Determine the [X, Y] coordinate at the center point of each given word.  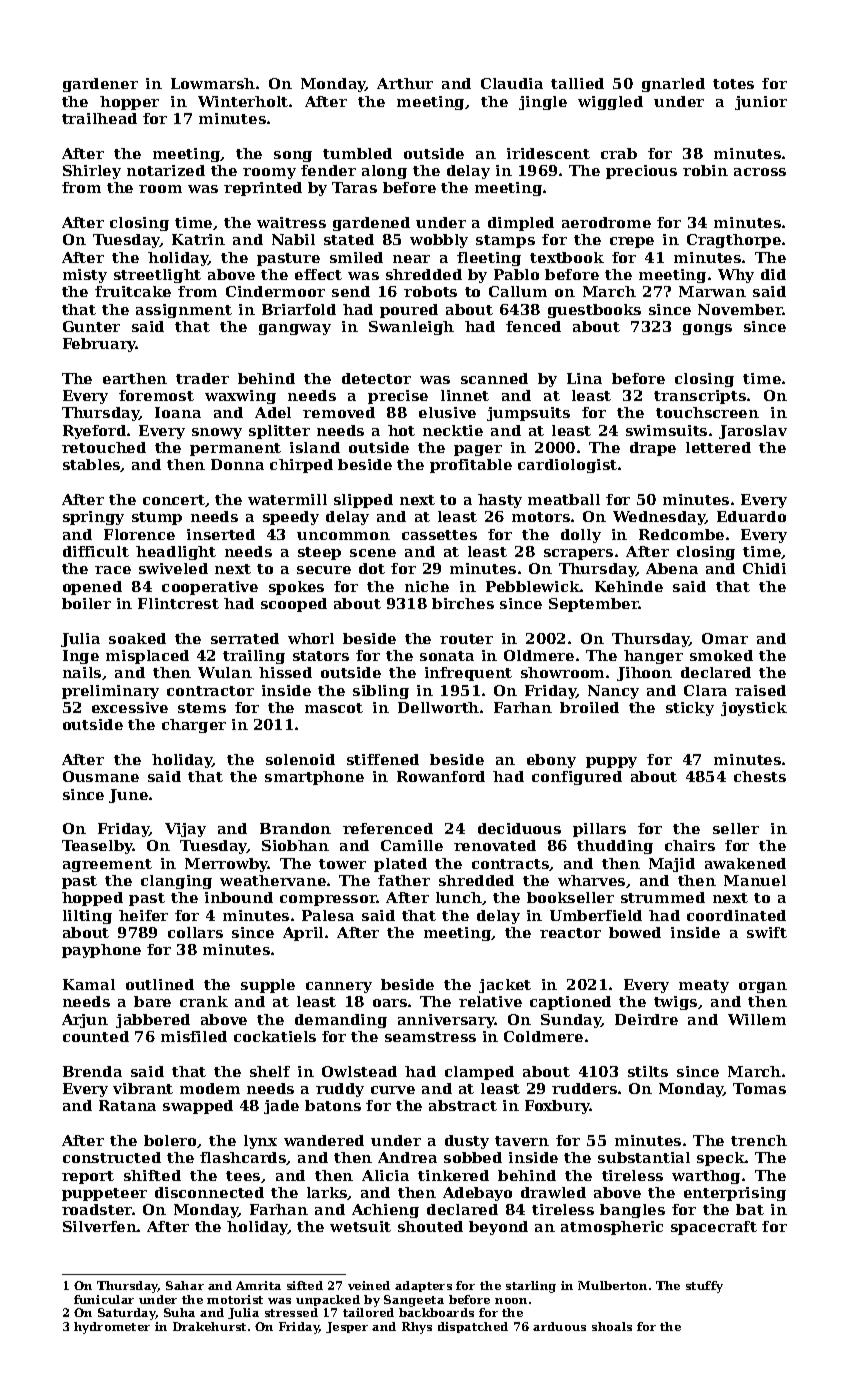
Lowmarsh [213, 83]
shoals [612, 1326]
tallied [577, 83]
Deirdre [646, 1019]
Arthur [405, 83]
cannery [339, 987]
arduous [559, 1326]
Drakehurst [209, 1326]
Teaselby [97, 847]
